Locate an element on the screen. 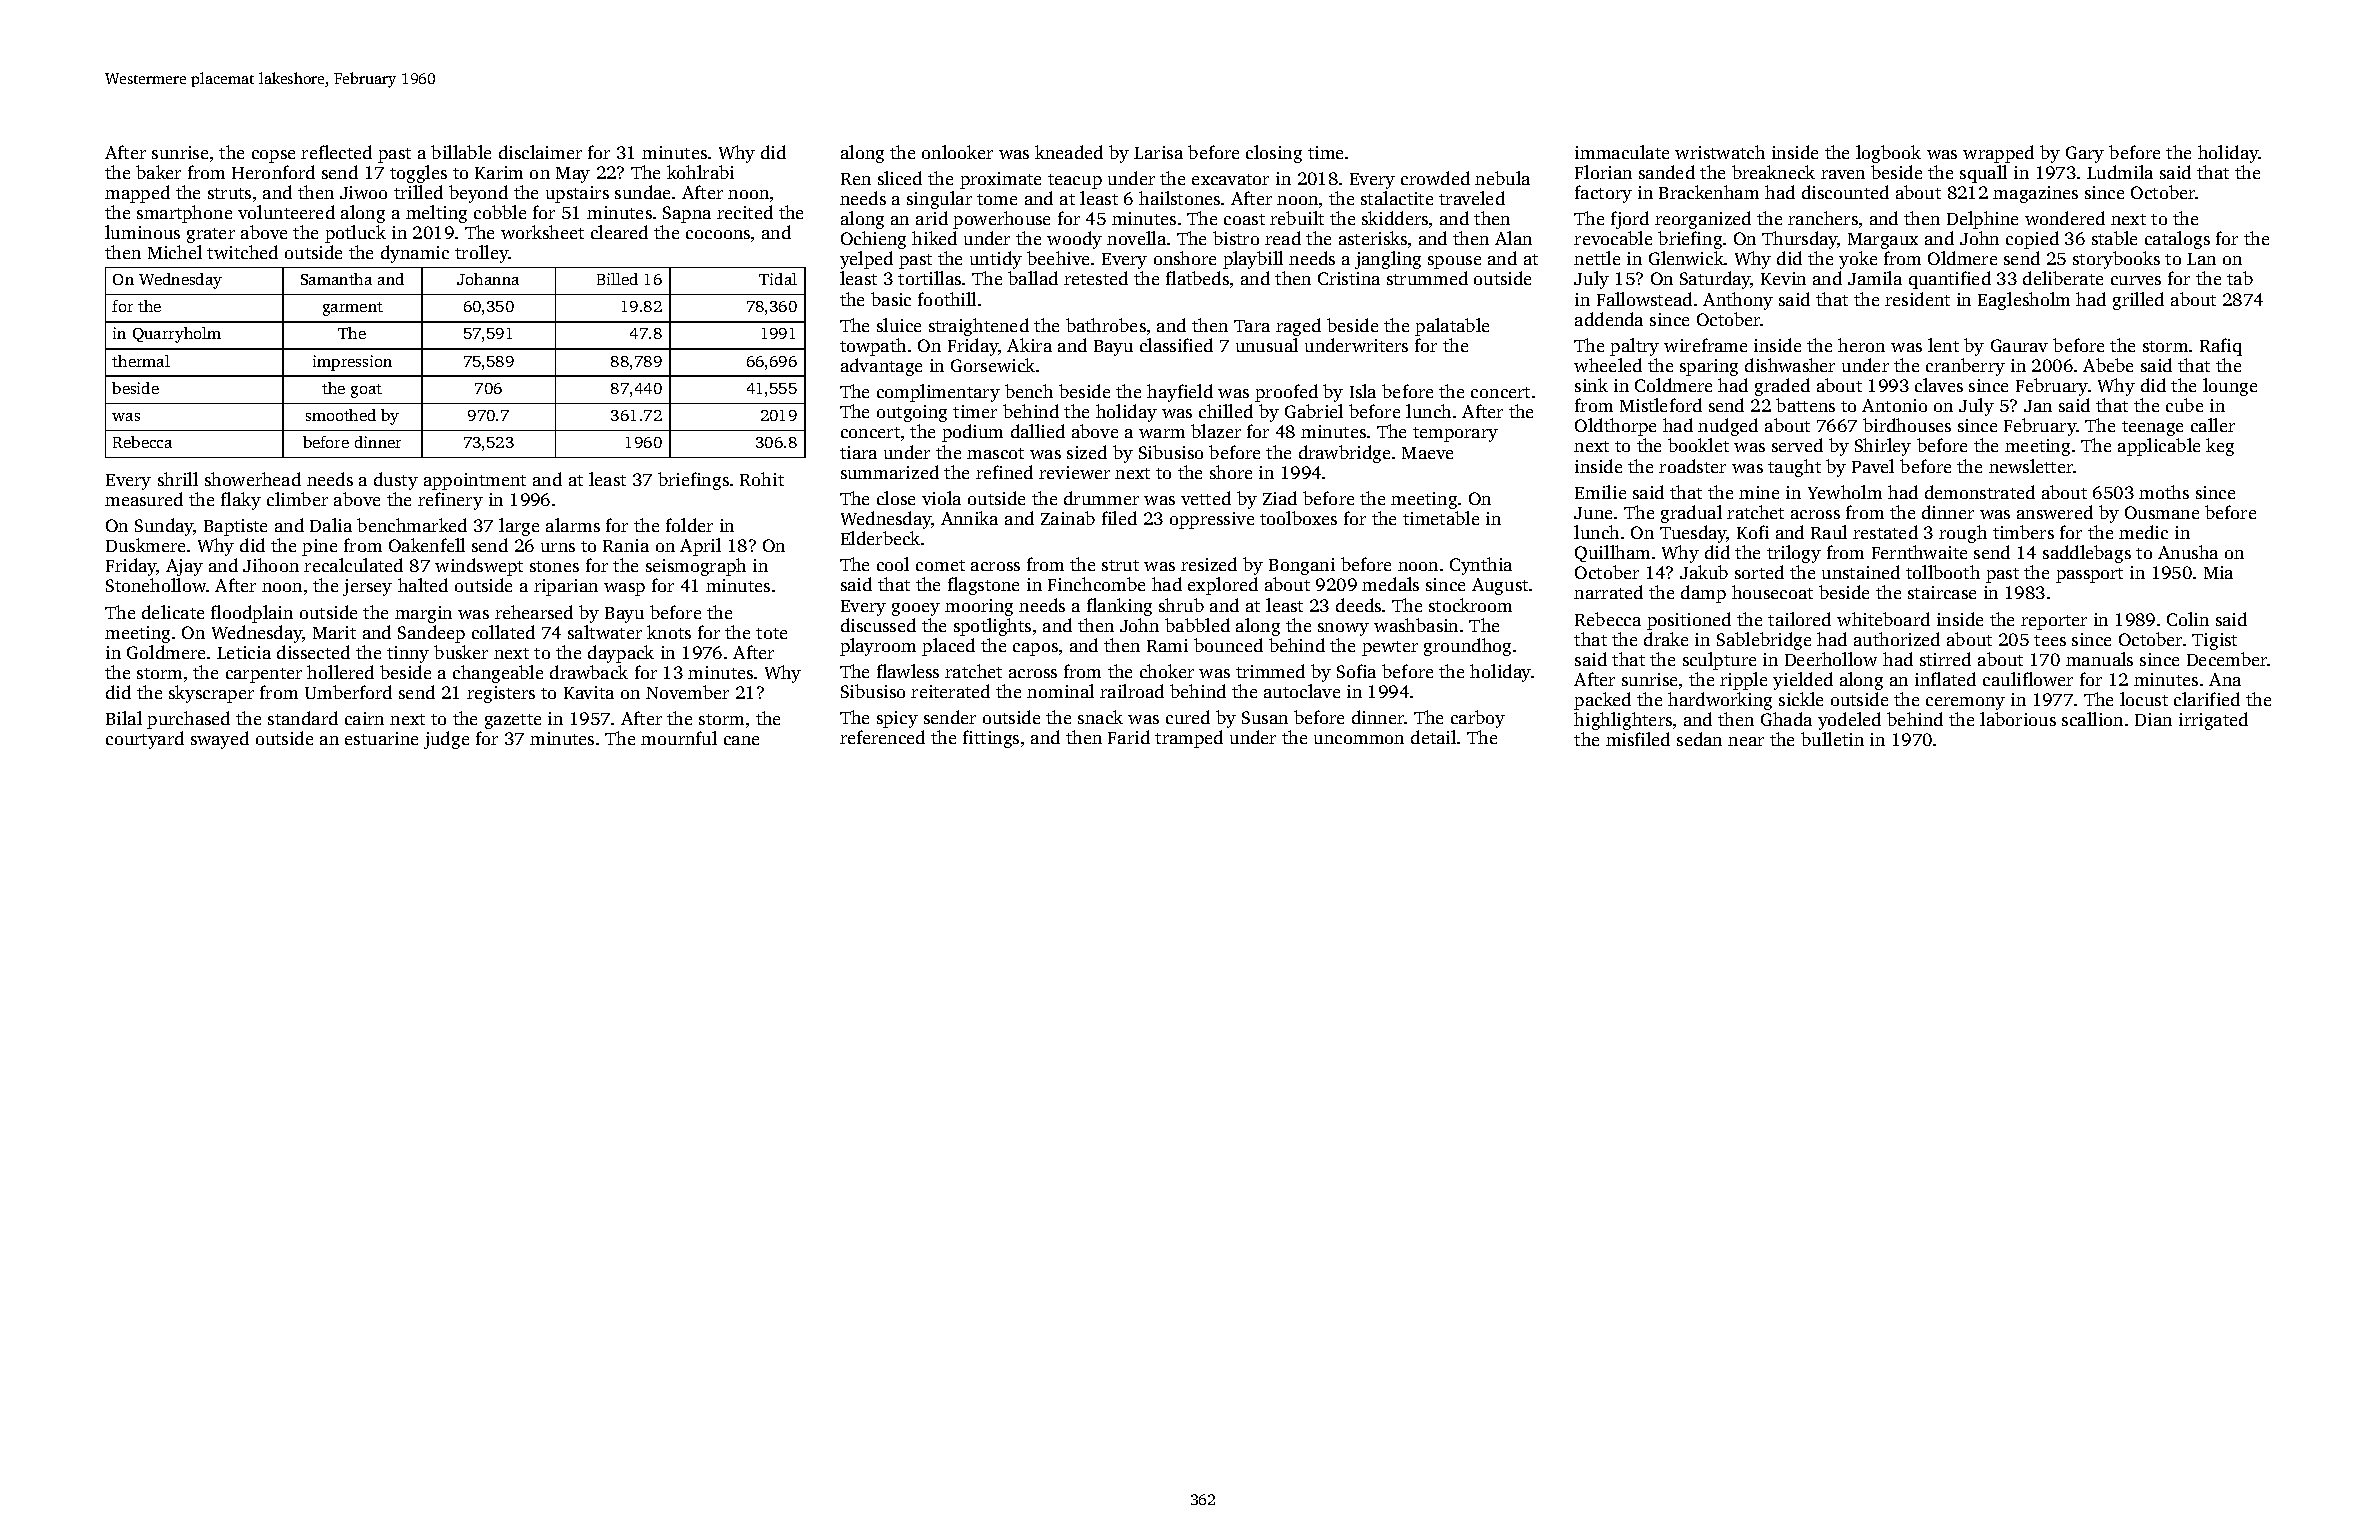  closing is located at coordinates (1274, 154).
